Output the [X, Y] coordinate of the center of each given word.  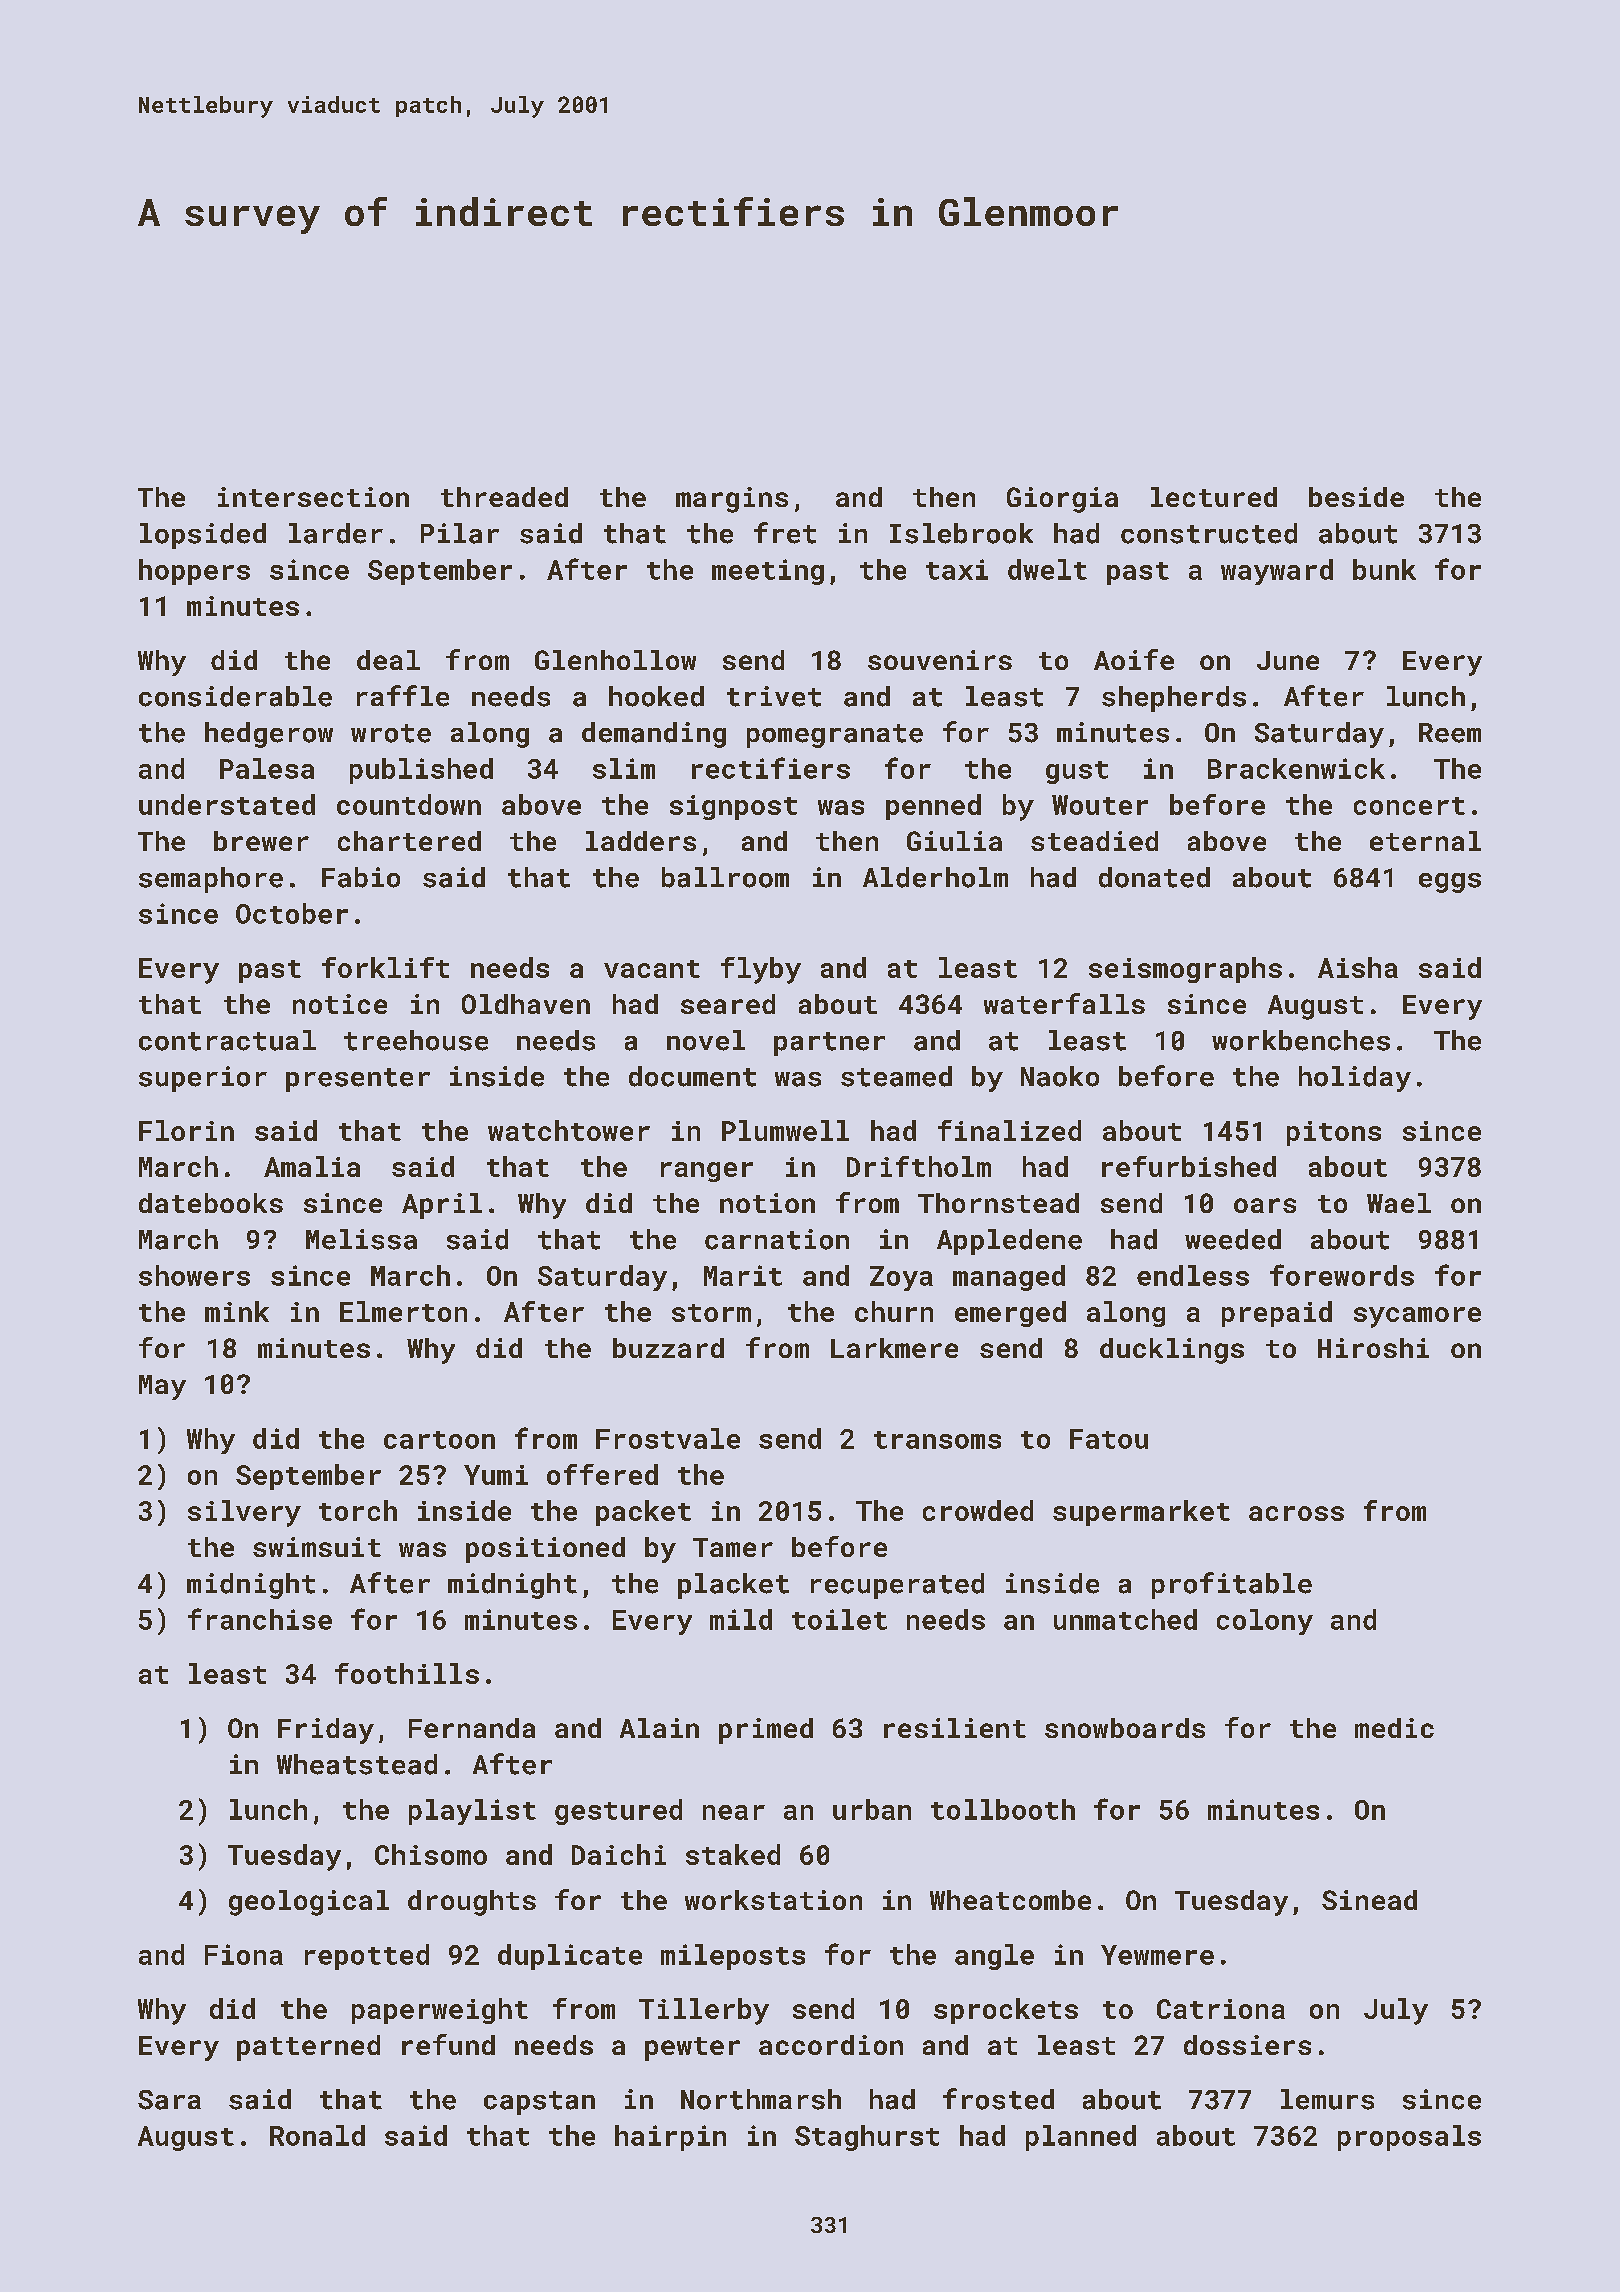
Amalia [312, 1166]
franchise [260, 1619]
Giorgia [1062, 500]
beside [1356, 497]
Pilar [460, 533]
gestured [618, 1812]
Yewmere [1157, 1955]
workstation [773, 1900]
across [1296, 1513]
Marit [743, 1275]
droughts [472, 1903]
